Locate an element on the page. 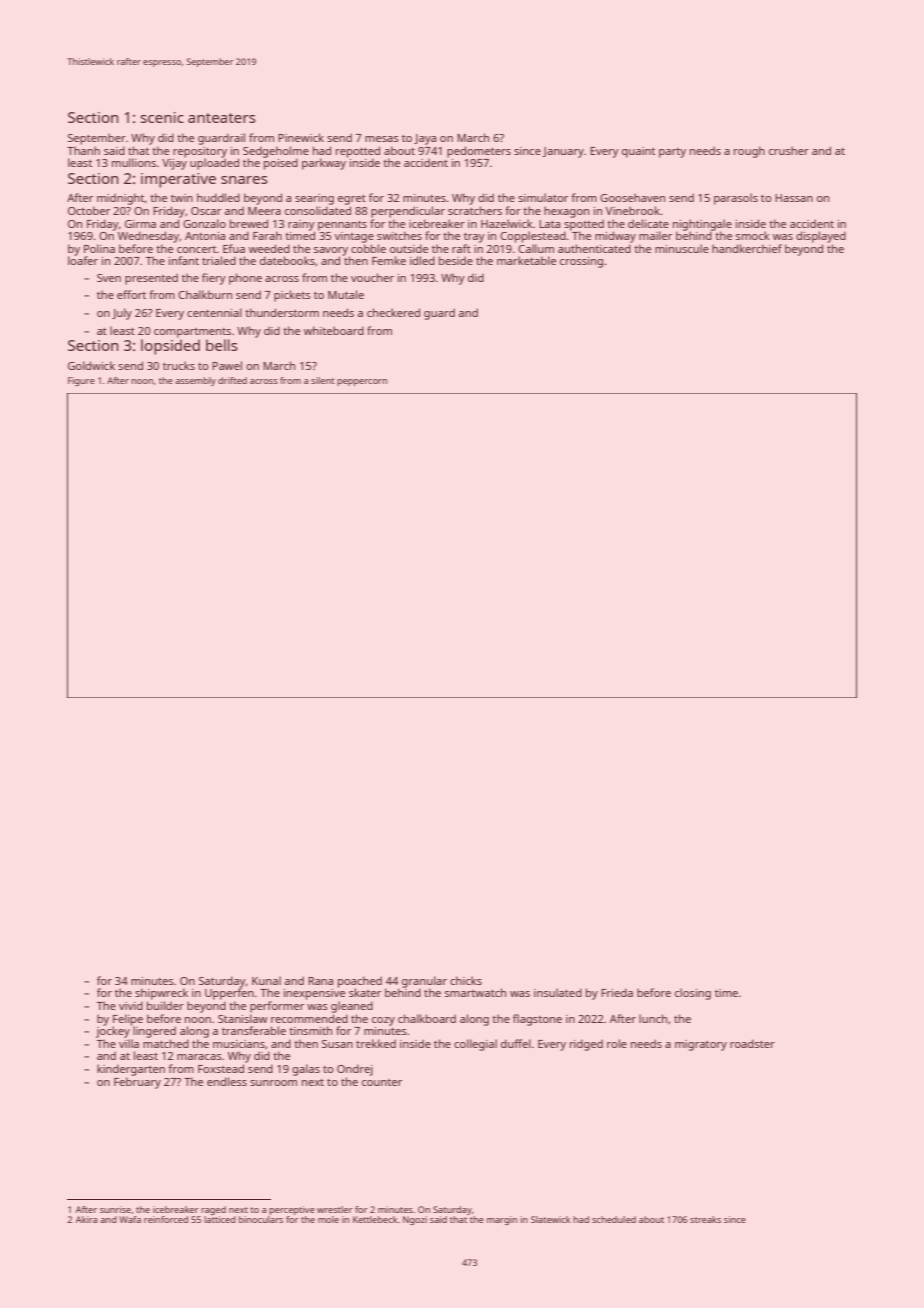 The image size is (924, 1308). crossing is located at coordinates (581, 262).
